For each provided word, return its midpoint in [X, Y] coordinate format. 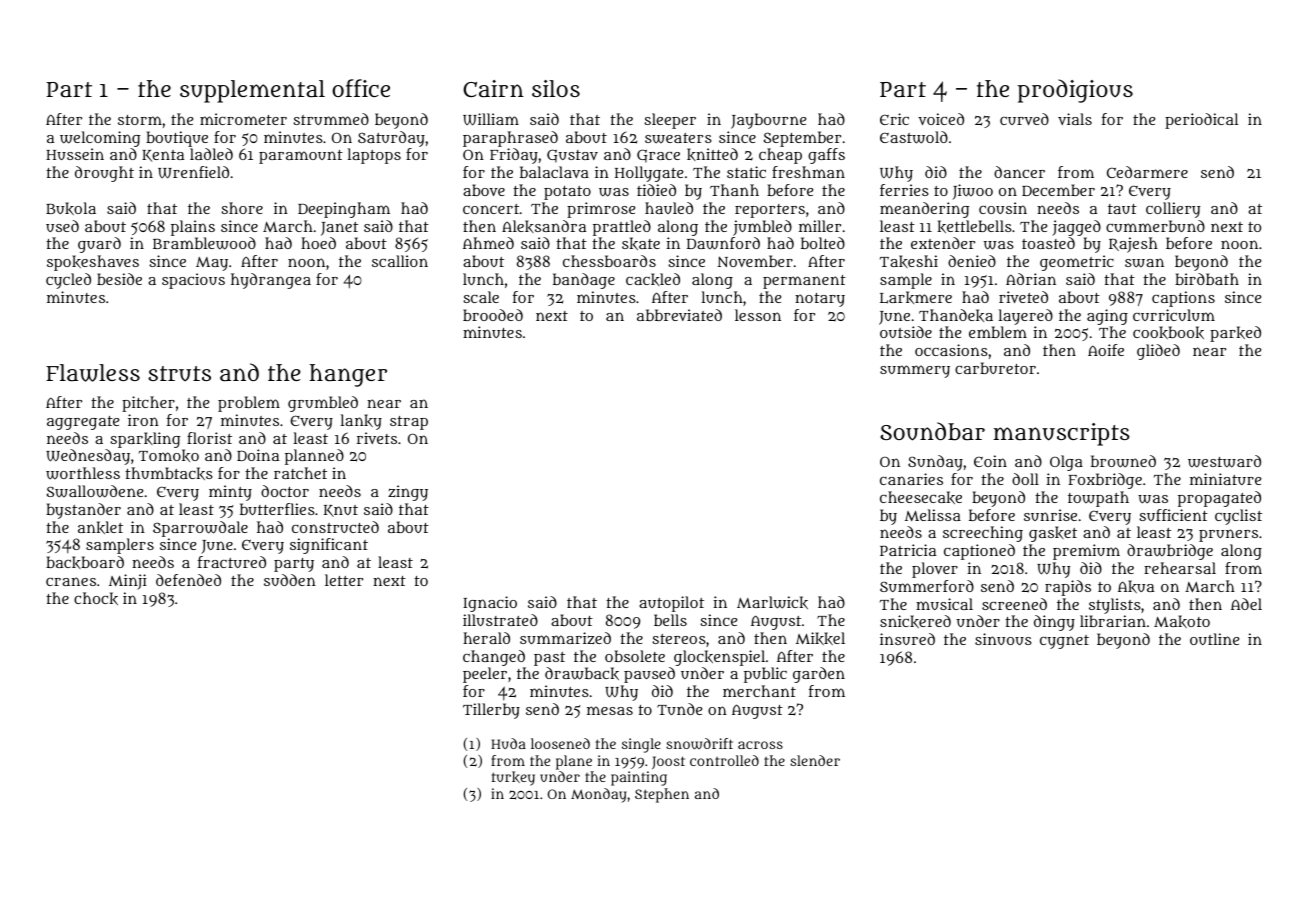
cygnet [1064, 642]
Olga [1066, 463]
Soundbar [932, 431]
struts [179, 374]
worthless [83, 473]
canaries [911, 479]
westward [1224, 461]
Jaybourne [768, 121]
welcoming [100, 139]
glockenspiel [719, 658]
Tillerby [491, 711]
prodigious [1075, 91]
